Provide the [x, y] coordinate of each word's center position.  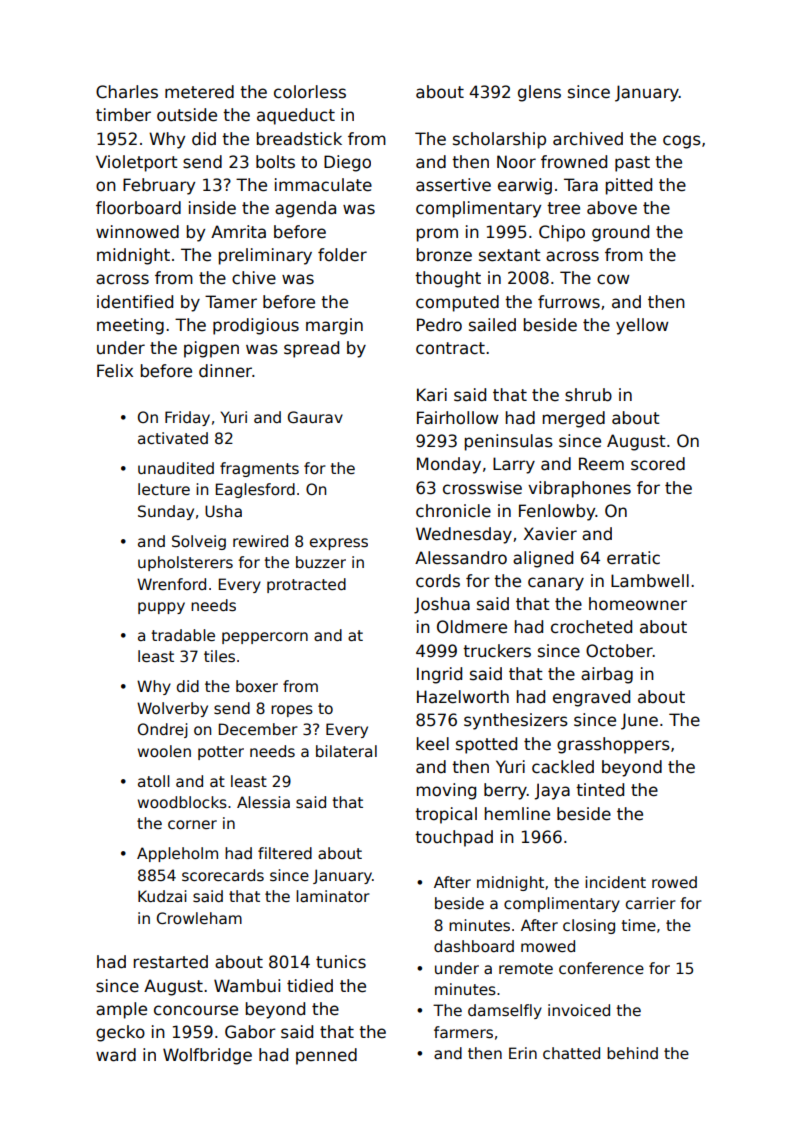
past [632, 164]
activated [173, 438]
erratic [633, 558]
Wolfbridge [207, 1056]
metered [199, 92]
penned [326, 1056]
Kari [432, 395]
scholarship [499, 140]
